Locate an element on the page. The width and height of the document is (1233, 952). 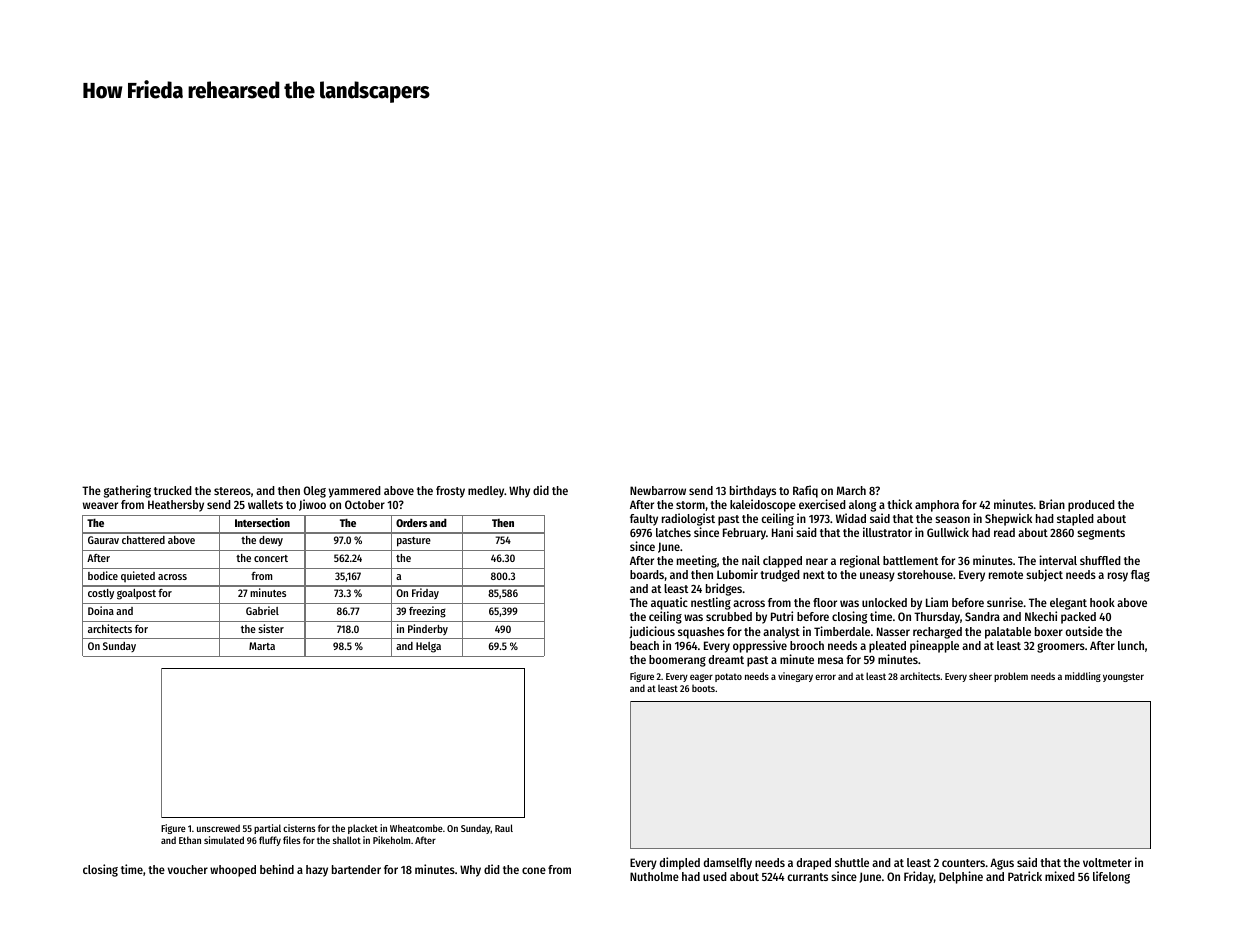
March is located at coordinates (851, 490).
